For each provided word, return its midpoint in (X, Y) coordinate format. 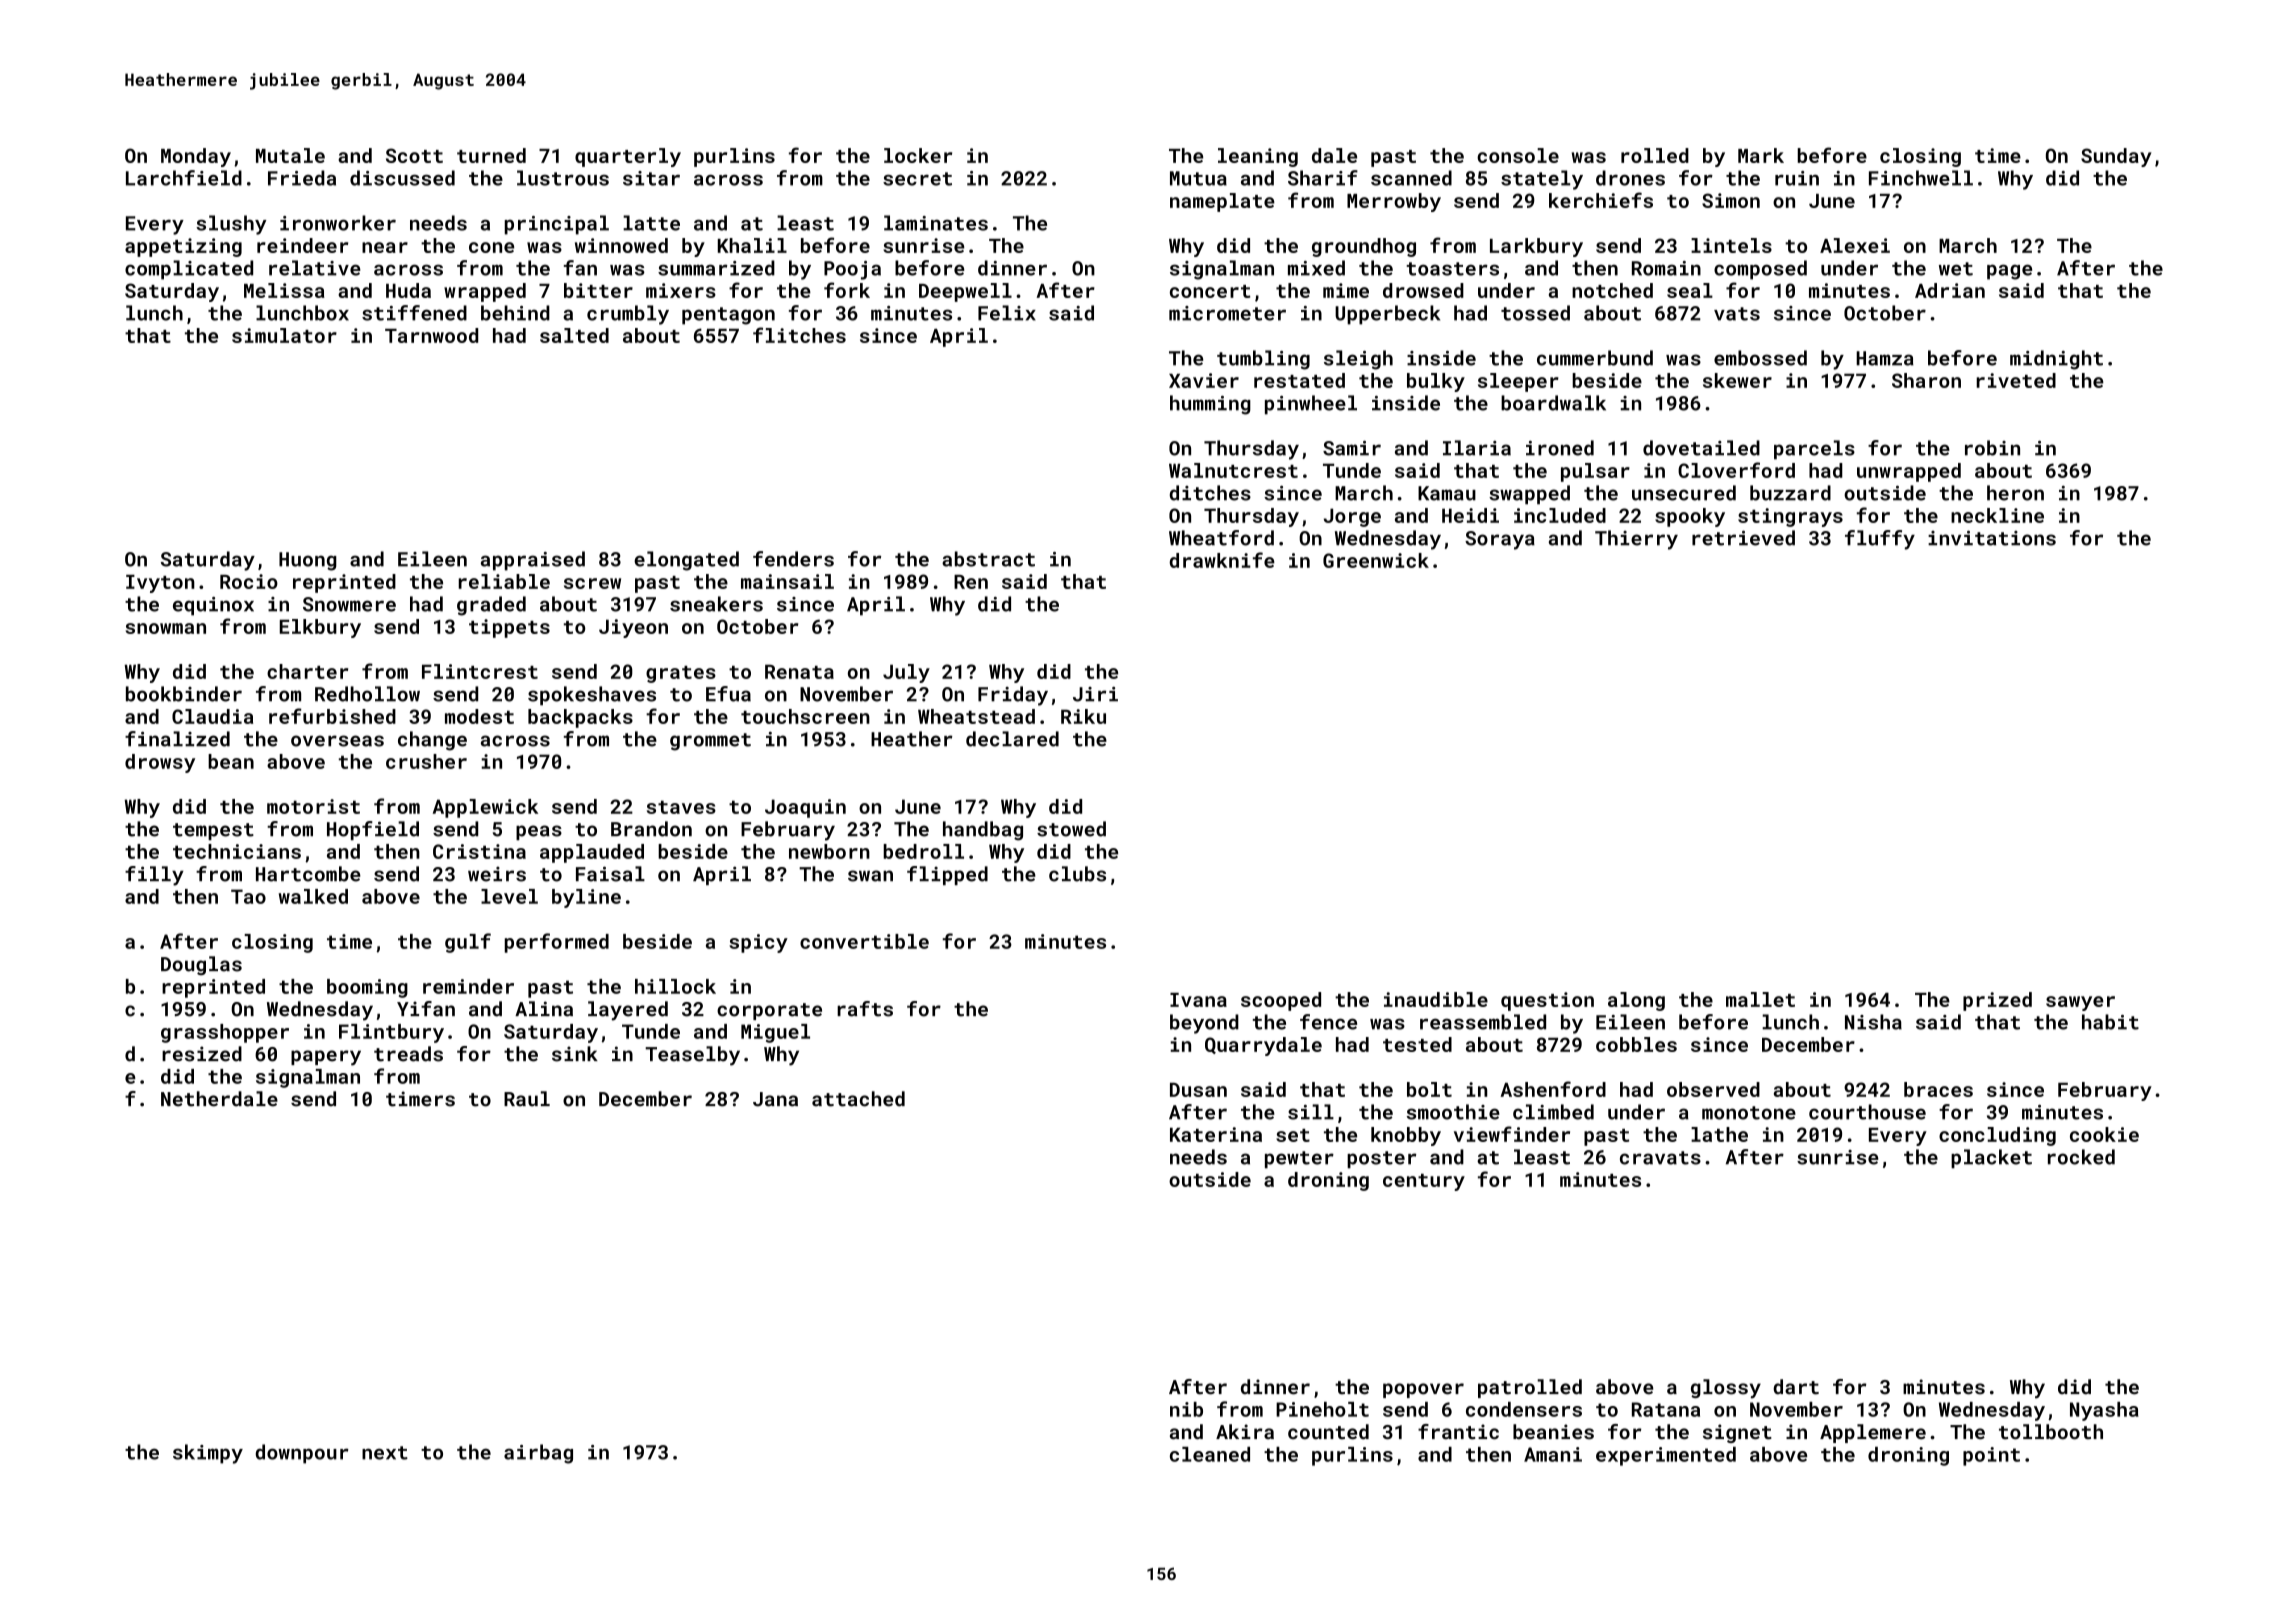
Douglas (201, 966)
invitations (1992, 538)
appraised (533, 561)
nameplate (1222, 202)
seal (1690, 290)
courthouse (1867, 1112)
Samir (1352, 448)
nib (1186, 1409)
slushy (231, 225)
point (1991, 1456)
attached (858, 1099)
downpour (302, 1454)
